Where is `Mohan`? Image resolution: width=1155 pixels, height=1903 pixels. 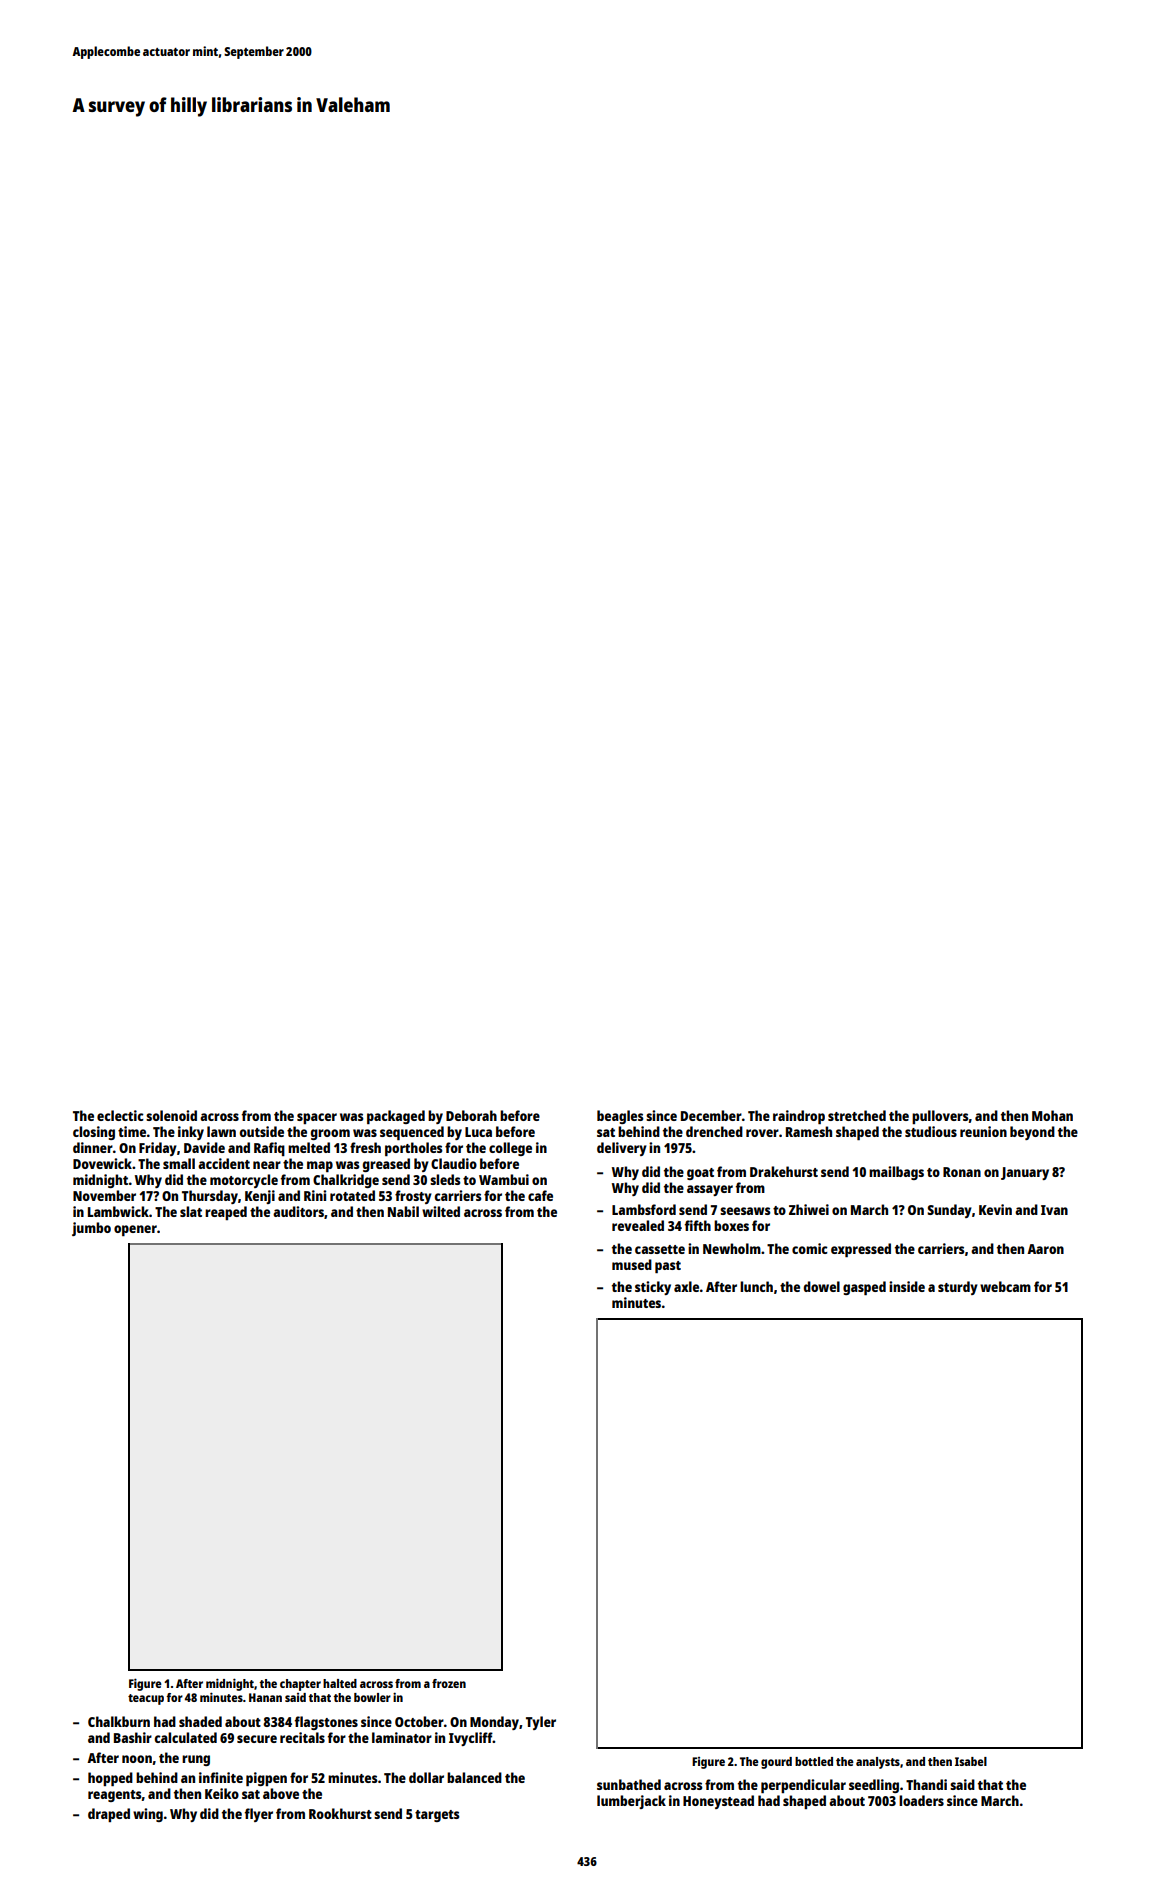
Mohan is located at coordinates (1052, 1115).
